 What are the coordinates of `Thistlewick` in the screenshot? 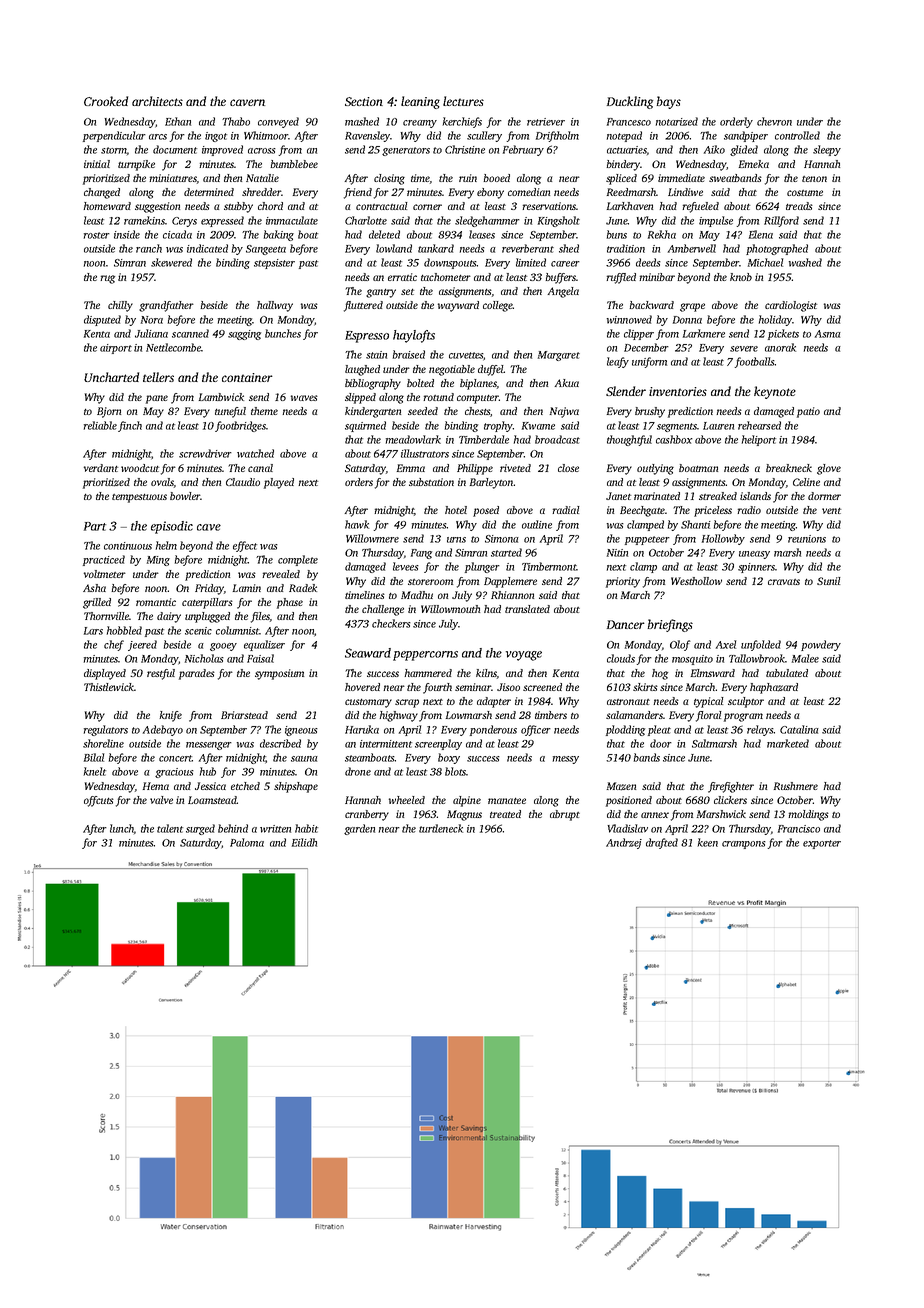 It's located at (109, 687).
